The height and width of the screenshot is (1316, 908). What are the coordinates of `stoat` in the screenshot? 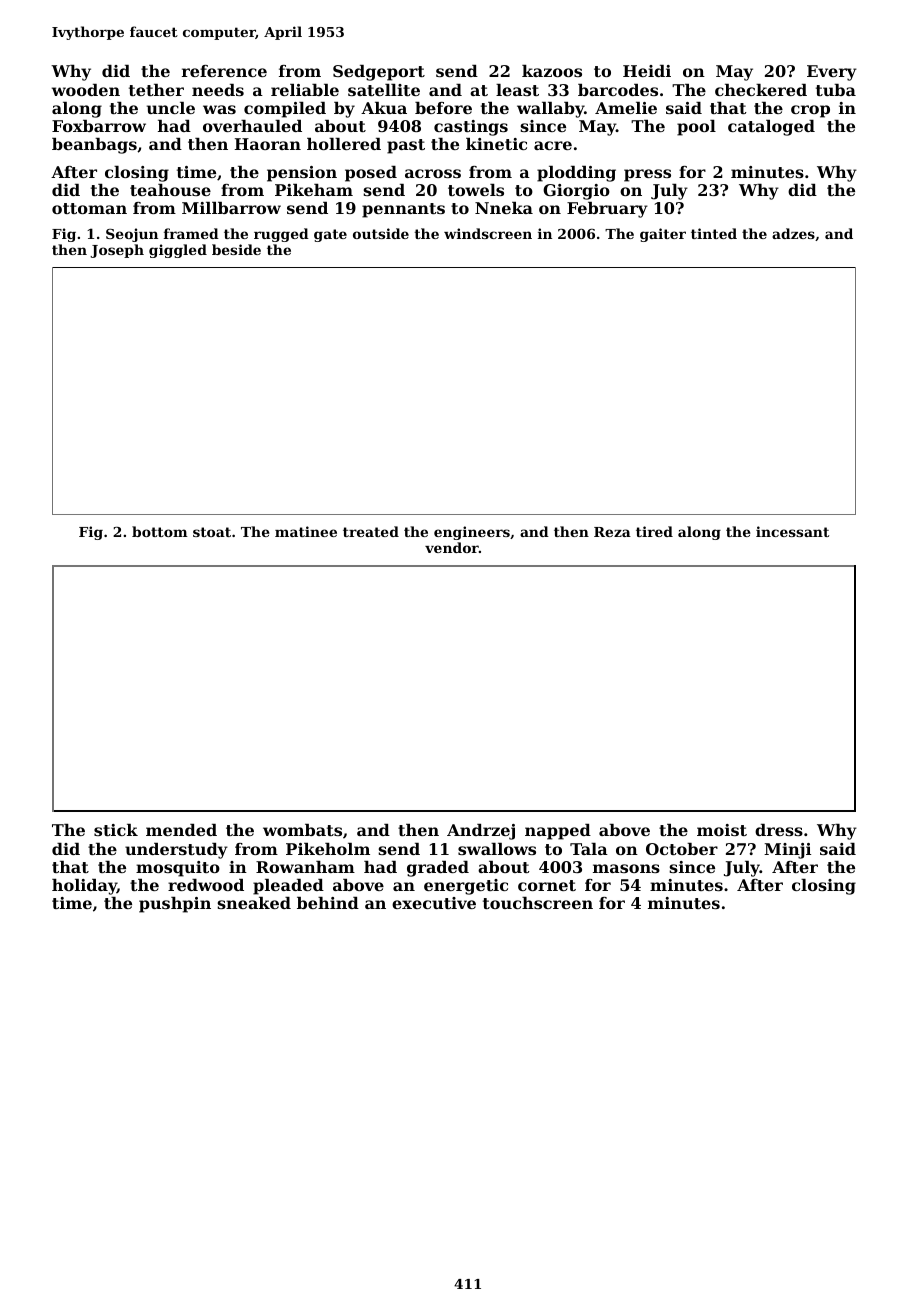 It's located at (212, 532).
